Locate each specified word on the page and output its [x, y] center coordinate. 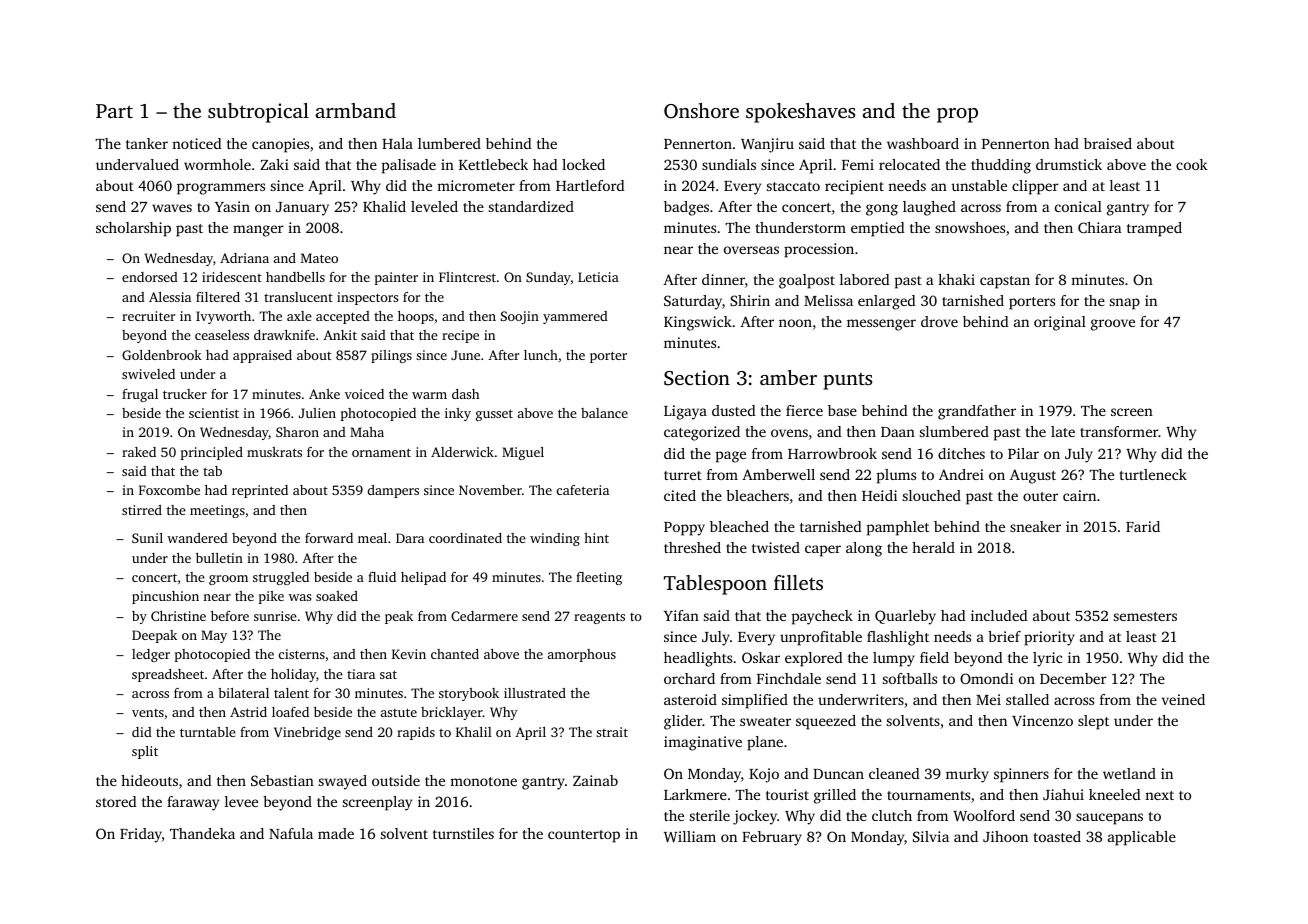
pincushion [165, 597]
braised [1108, 143]
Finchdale [789, 678]
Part [114, 111]
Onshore [701, 111]
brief [1004, 636]
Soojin [520, 317]
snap [1125, 304]
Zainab [595, 780]
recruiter [148, 316]
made [336, 833]
